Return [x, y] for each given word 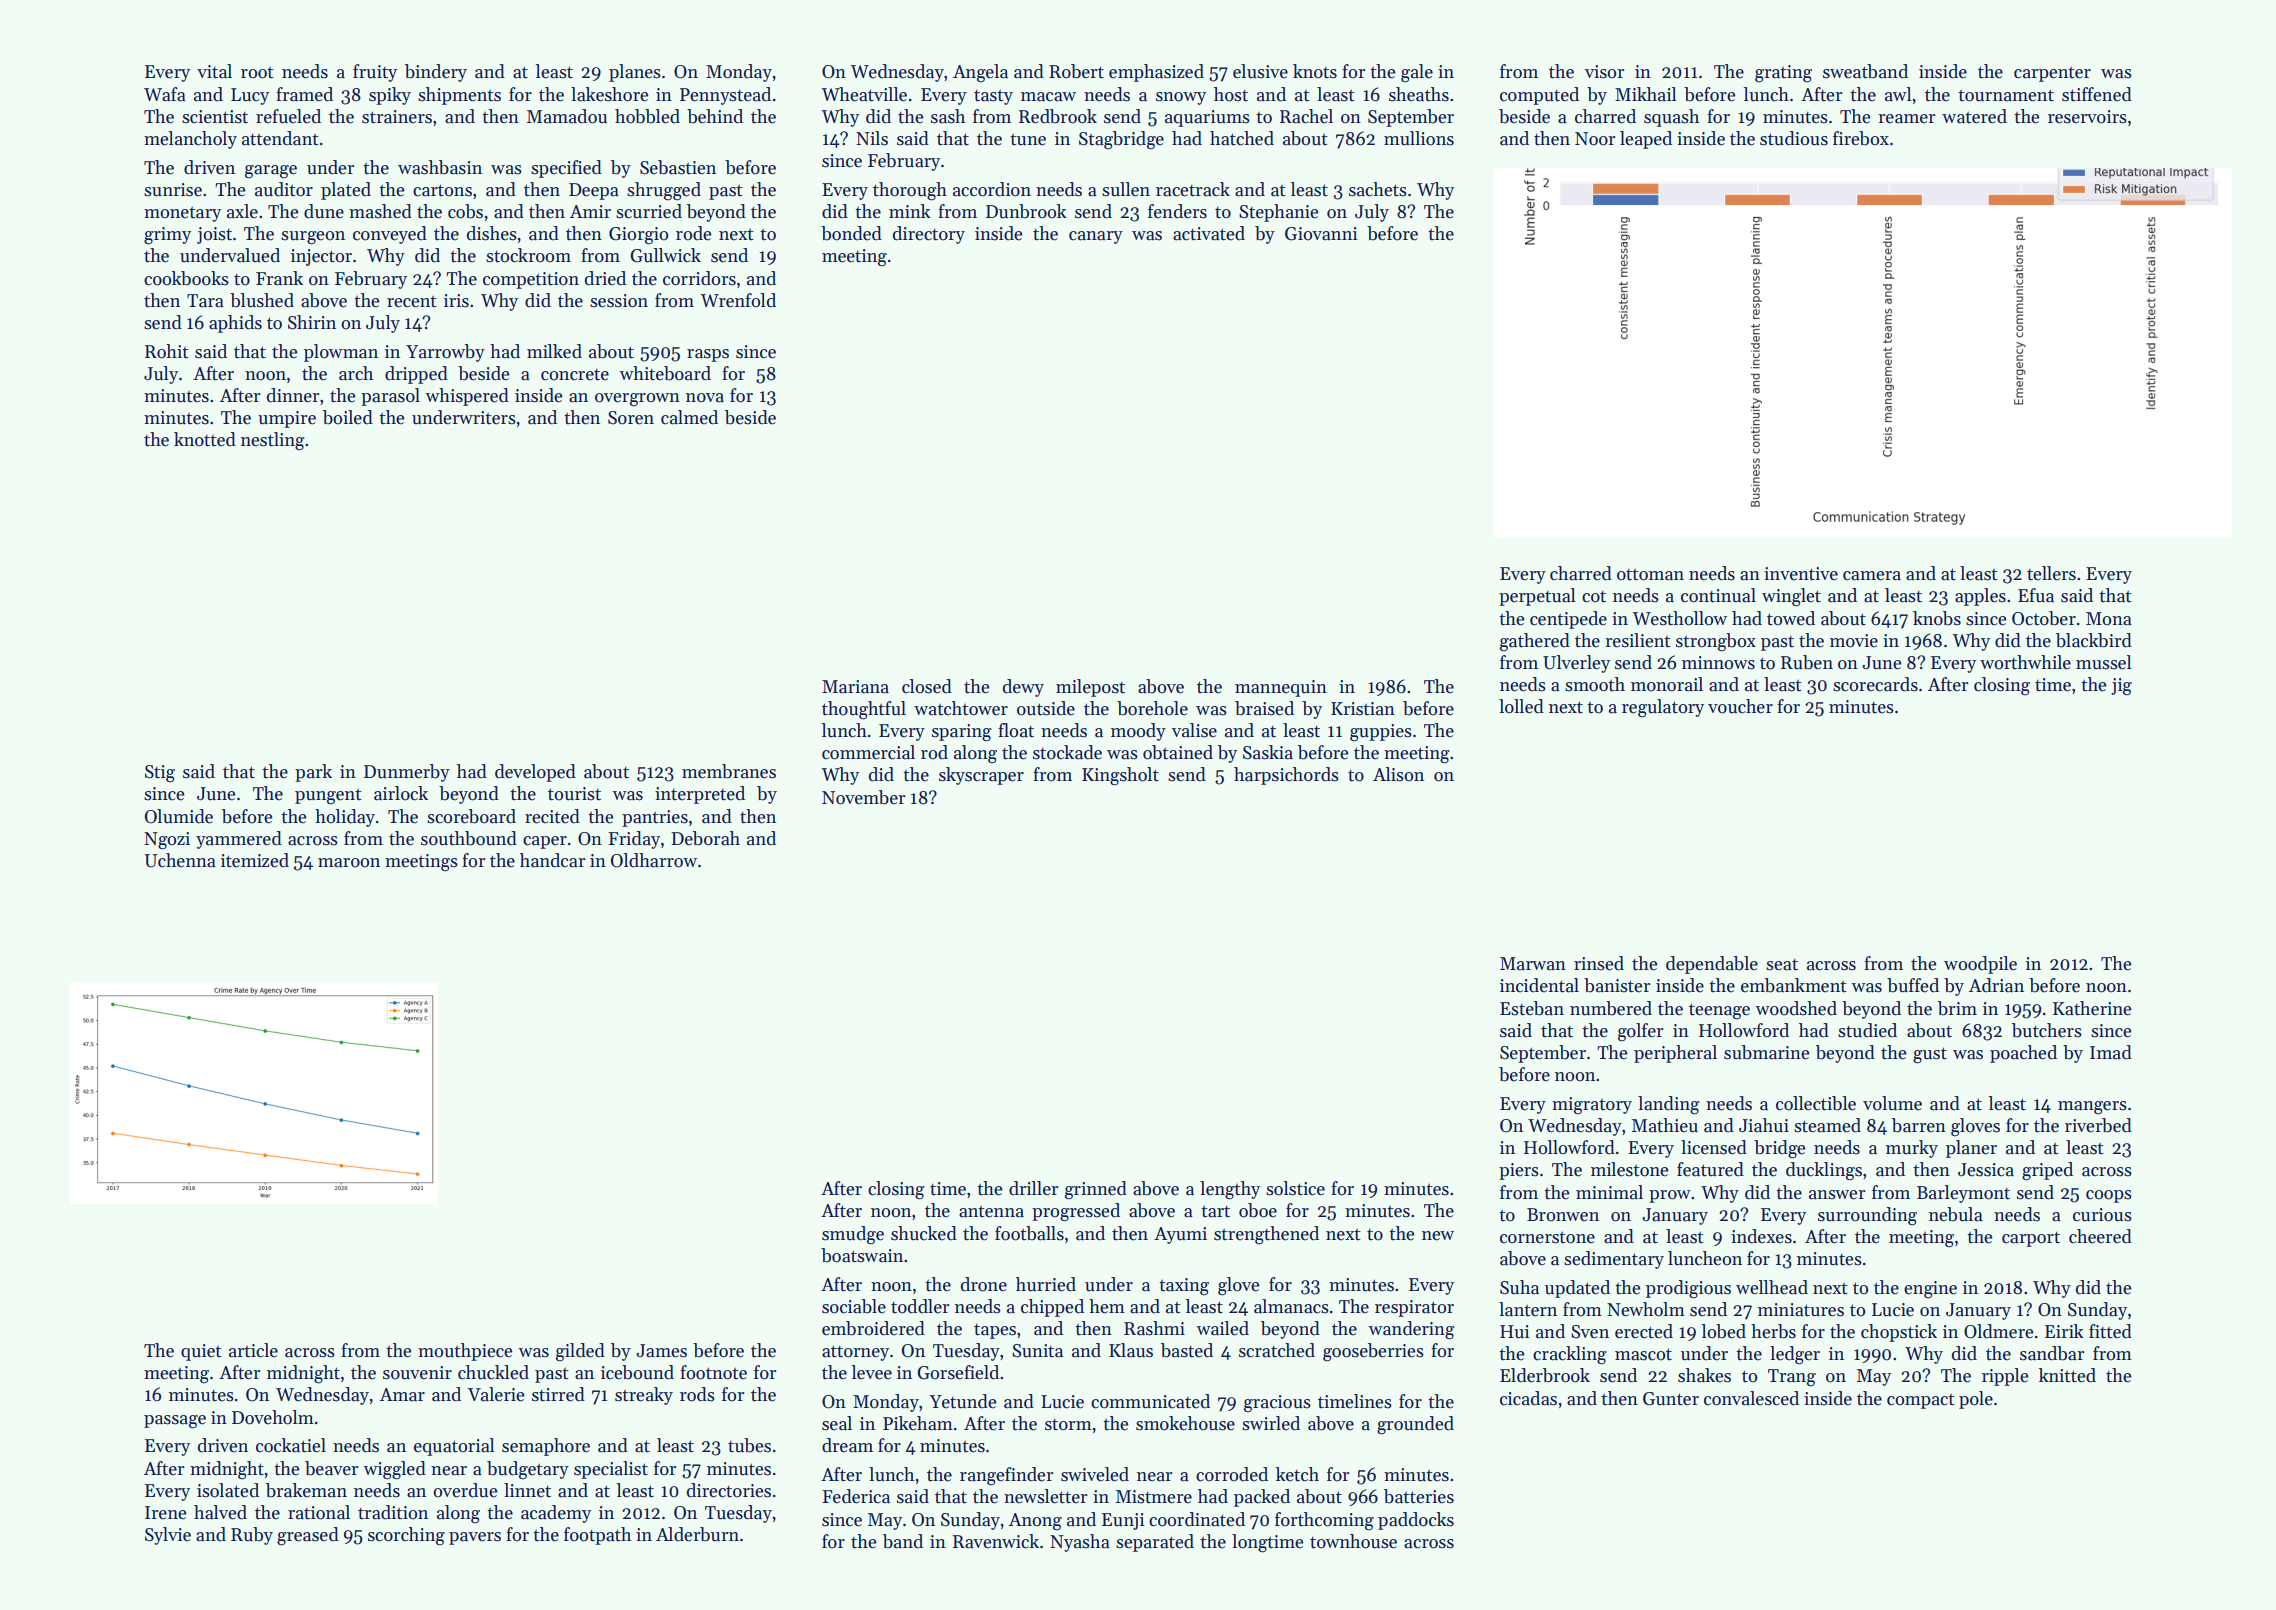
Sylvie [168, 1536]
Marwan [1533, 964]
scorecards [1875, 684]
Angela [980, 73]
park [313, 773]
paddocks [1416, 1521]
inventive [1801, 574]
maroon [349, 863]
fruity [375, 73]
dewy [1023, 688]
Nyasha [1080, 1543]
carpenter [2052, 74]
